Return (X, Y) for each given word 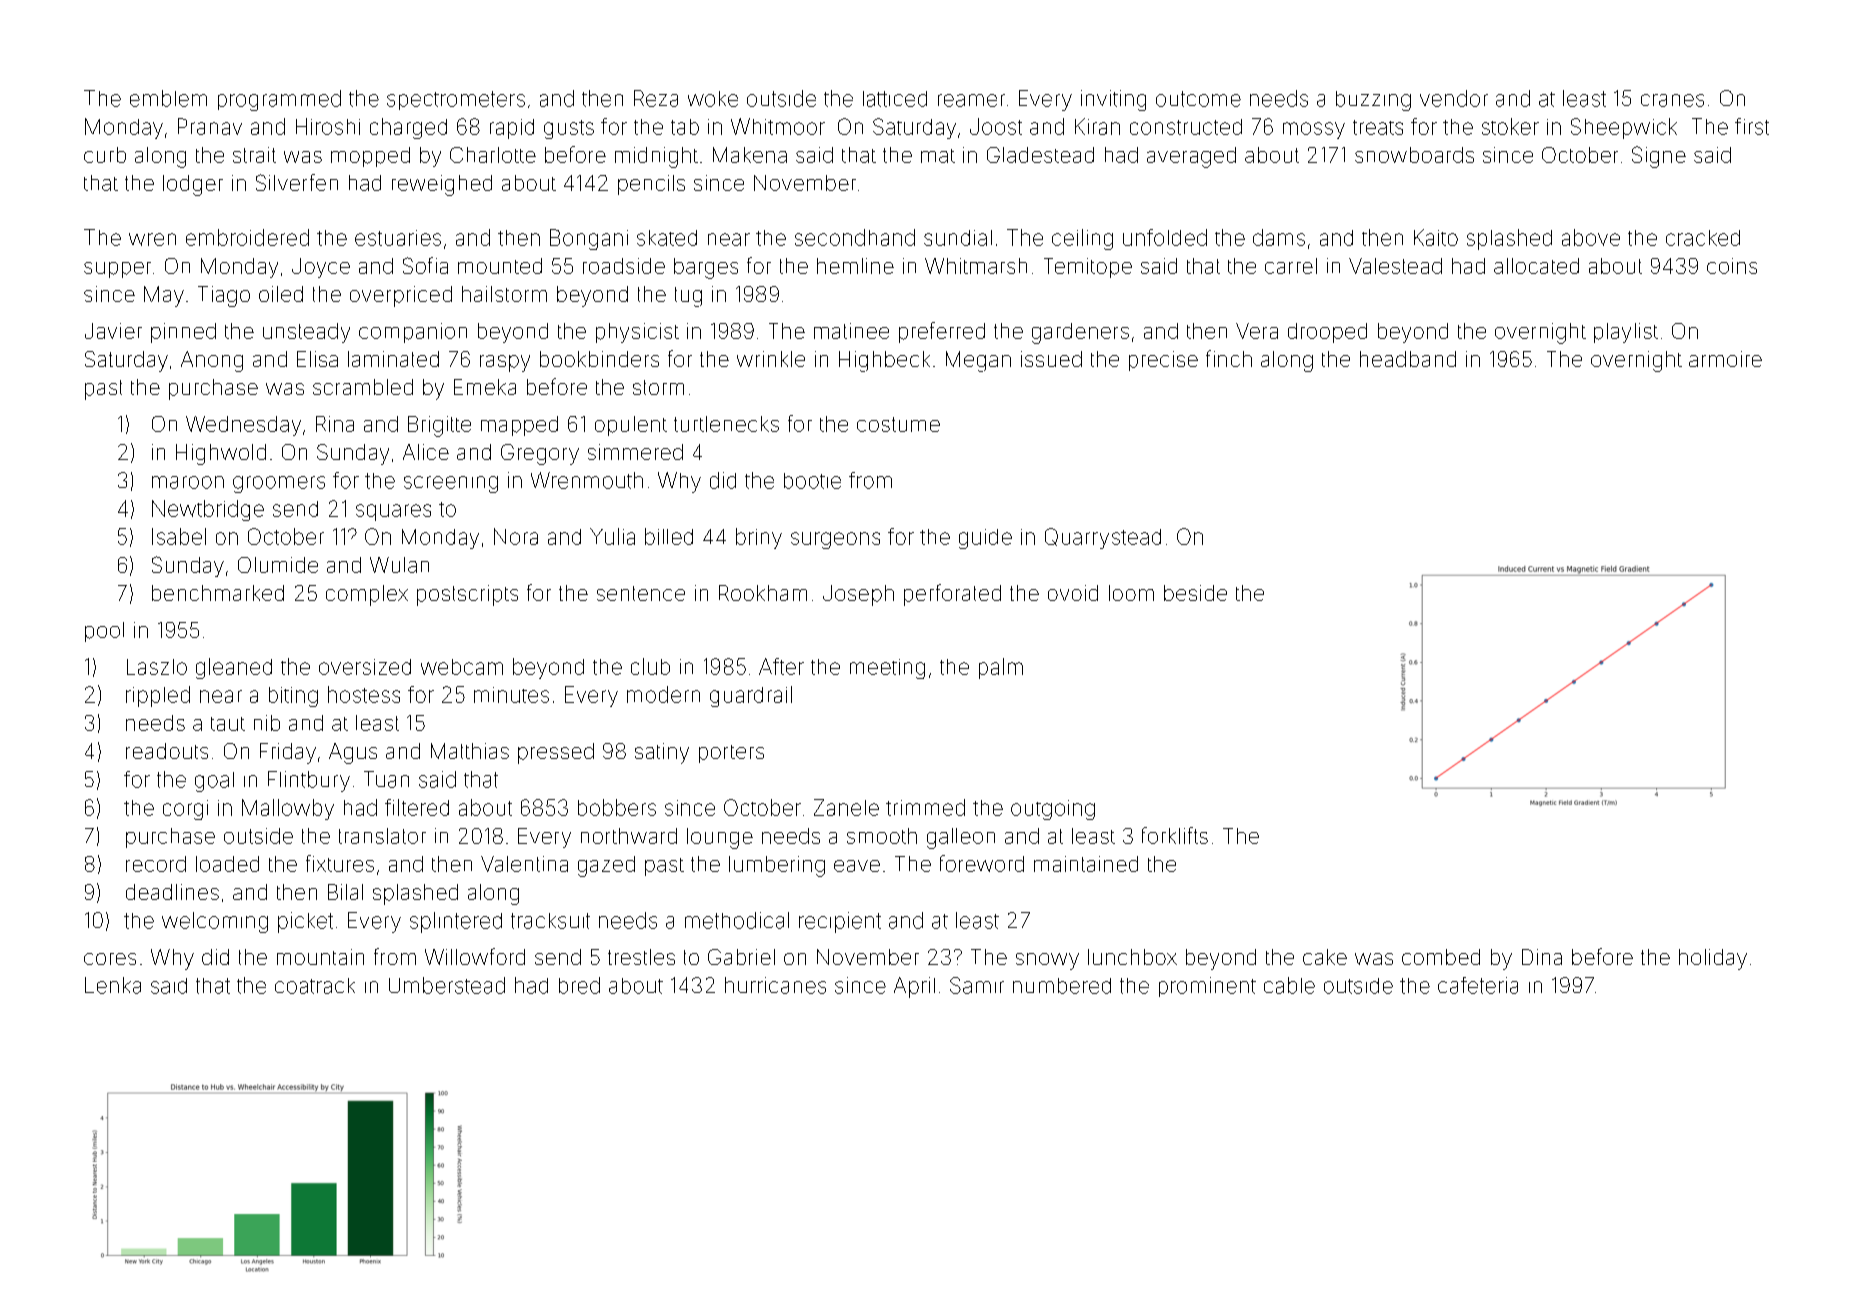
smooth (882, 836)
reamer (971, 100)
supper (117, 270)
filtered (417, 807)
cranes (1672, 100)
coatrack (315, 986)
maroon (188, 482)
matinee (851, 331)
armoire (1725, 359)
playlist (1626, 333)
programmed (279, 100)
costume (898, 424)
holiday (1713, 959)
